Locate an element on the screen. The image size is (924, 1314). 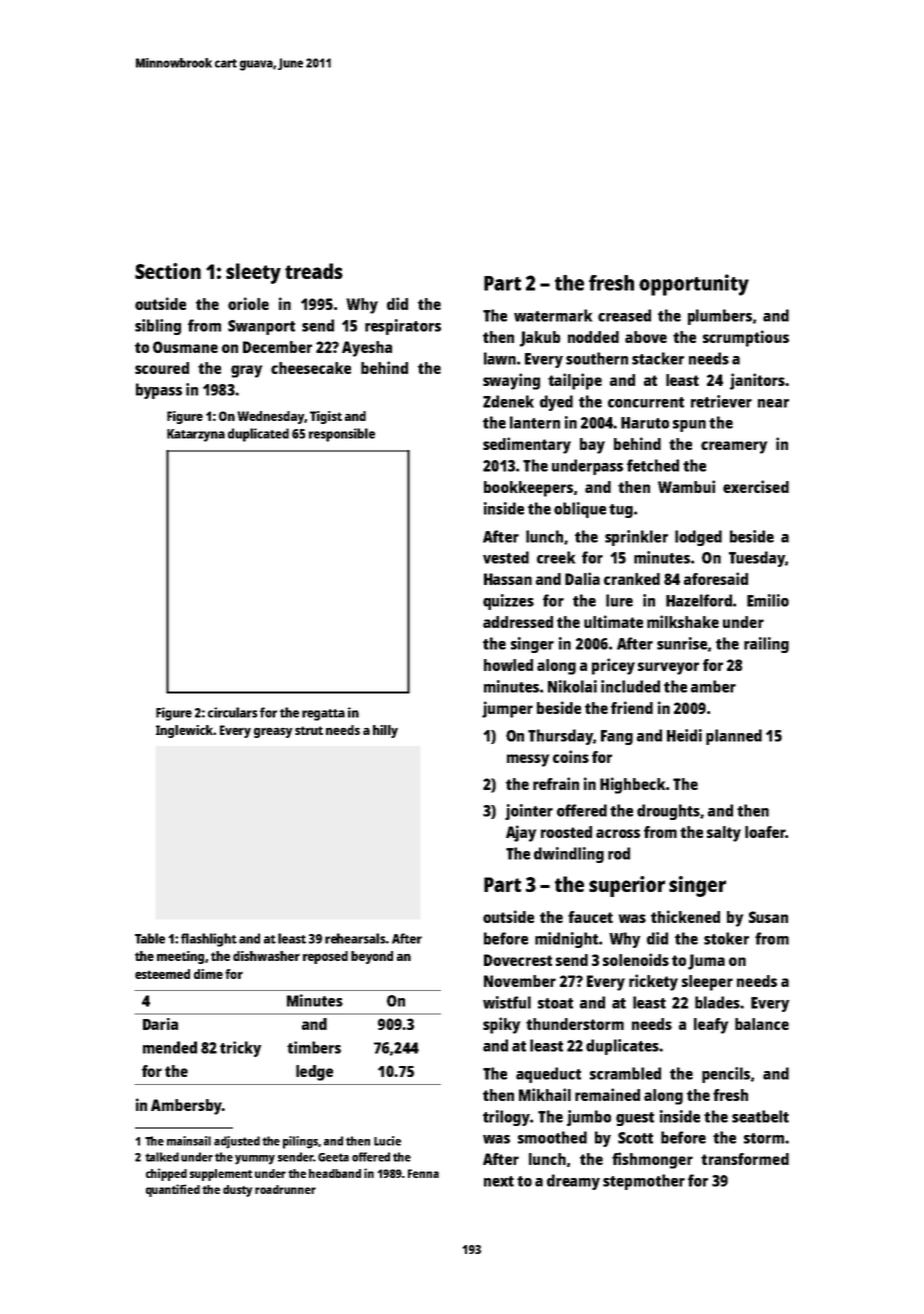
roadrunner is located at coordinates (285, 1189).
